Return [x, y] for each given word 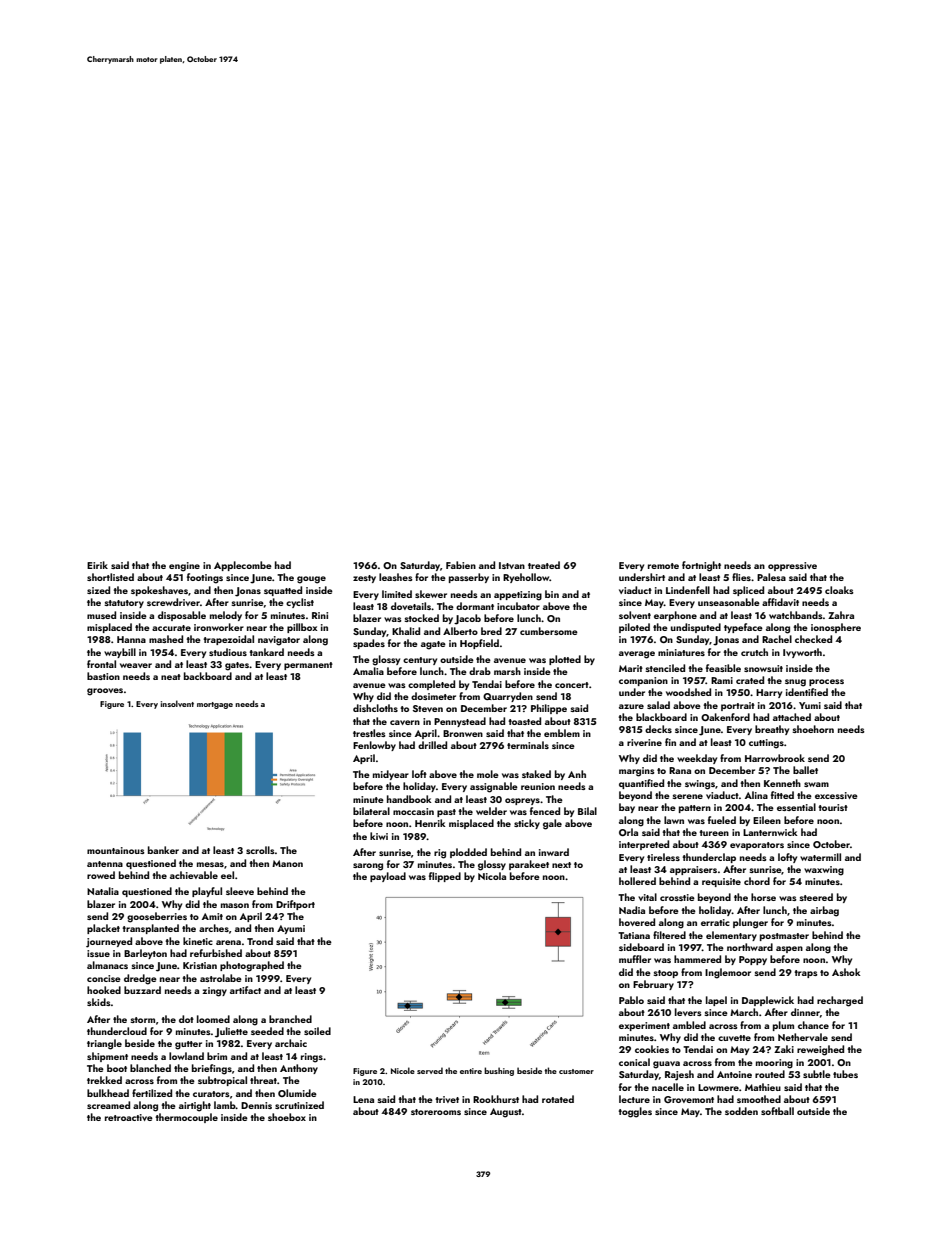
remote [663, 566]
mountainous [115, 850]
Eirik [97, 565]
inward [554, 852]
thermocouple [186, 1118]
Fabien [461, 565]
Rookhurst [496, 1099]
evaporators [757, 846]
